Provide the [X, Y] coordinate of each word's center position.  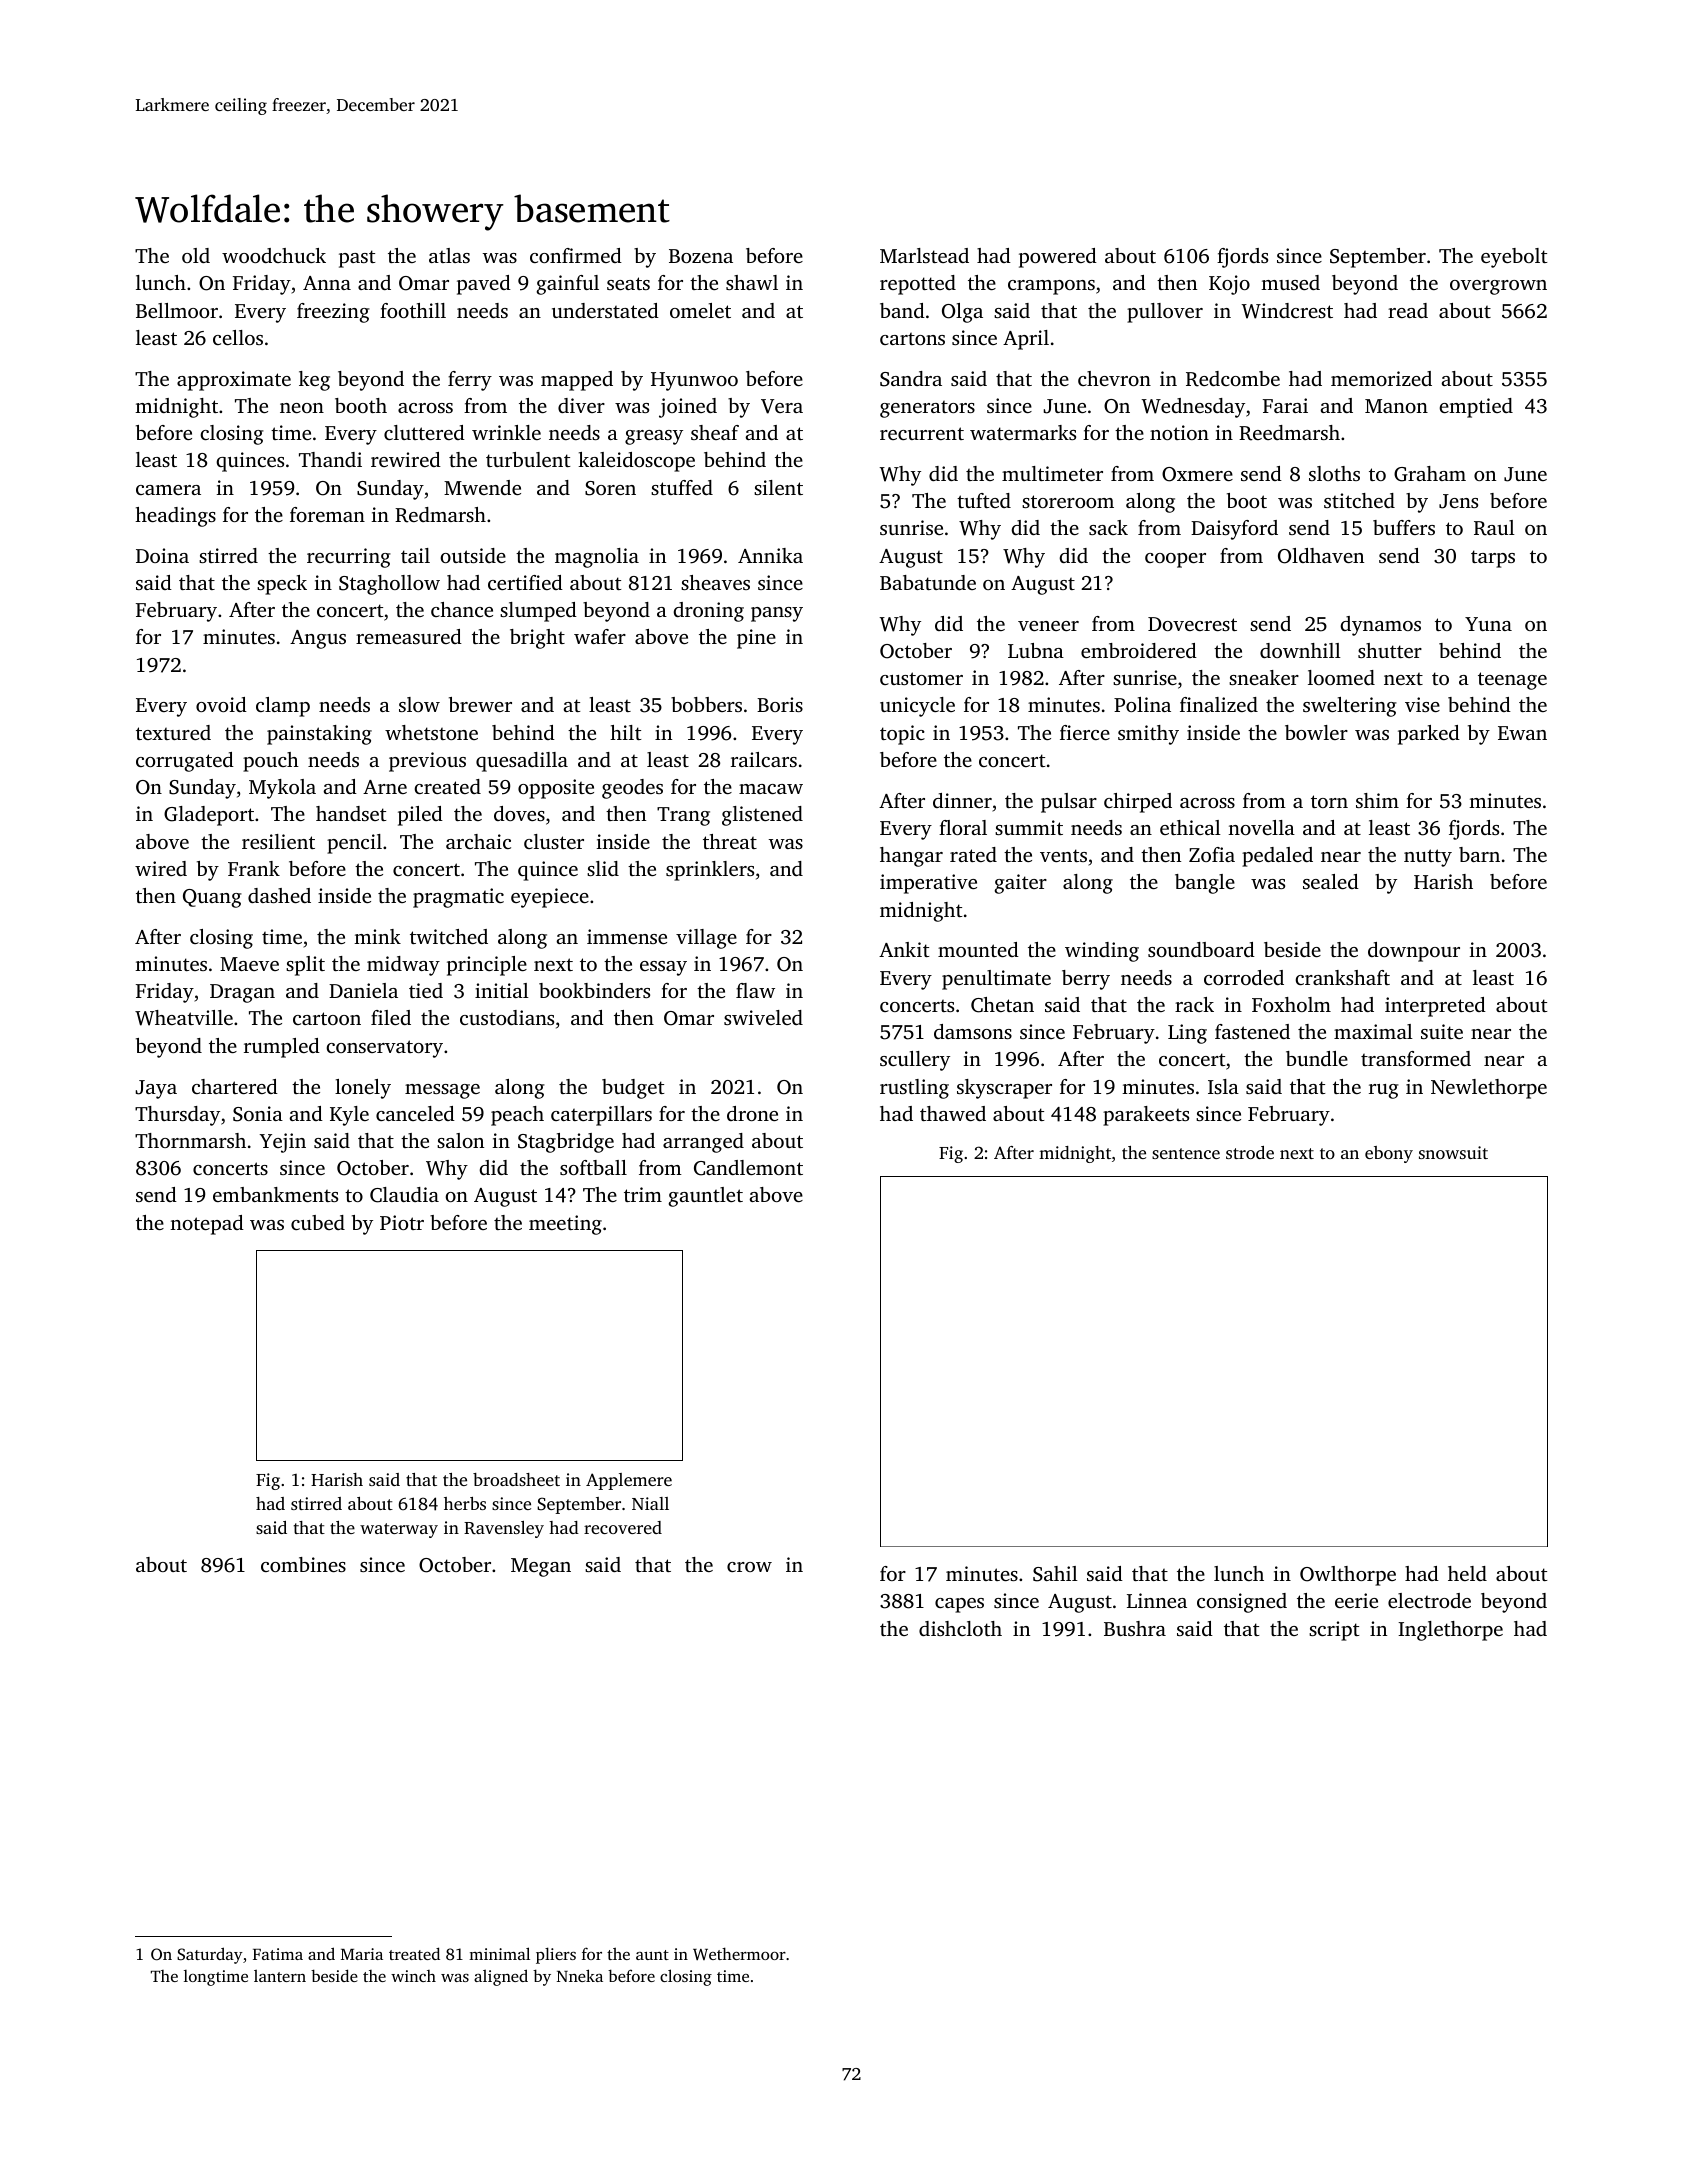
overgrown [1498, 287]
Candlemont [748, 1168]
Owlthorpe [1348, 1576]
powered [1058, 258]
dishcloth [960, 1628]
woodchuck [274, 255]
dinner [962, 800]
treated [414, 1953]
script [1334, 1631]
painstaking [319, 735]
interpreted [1435, 1007]
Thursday [177, 1116]
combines [303, 1564]
